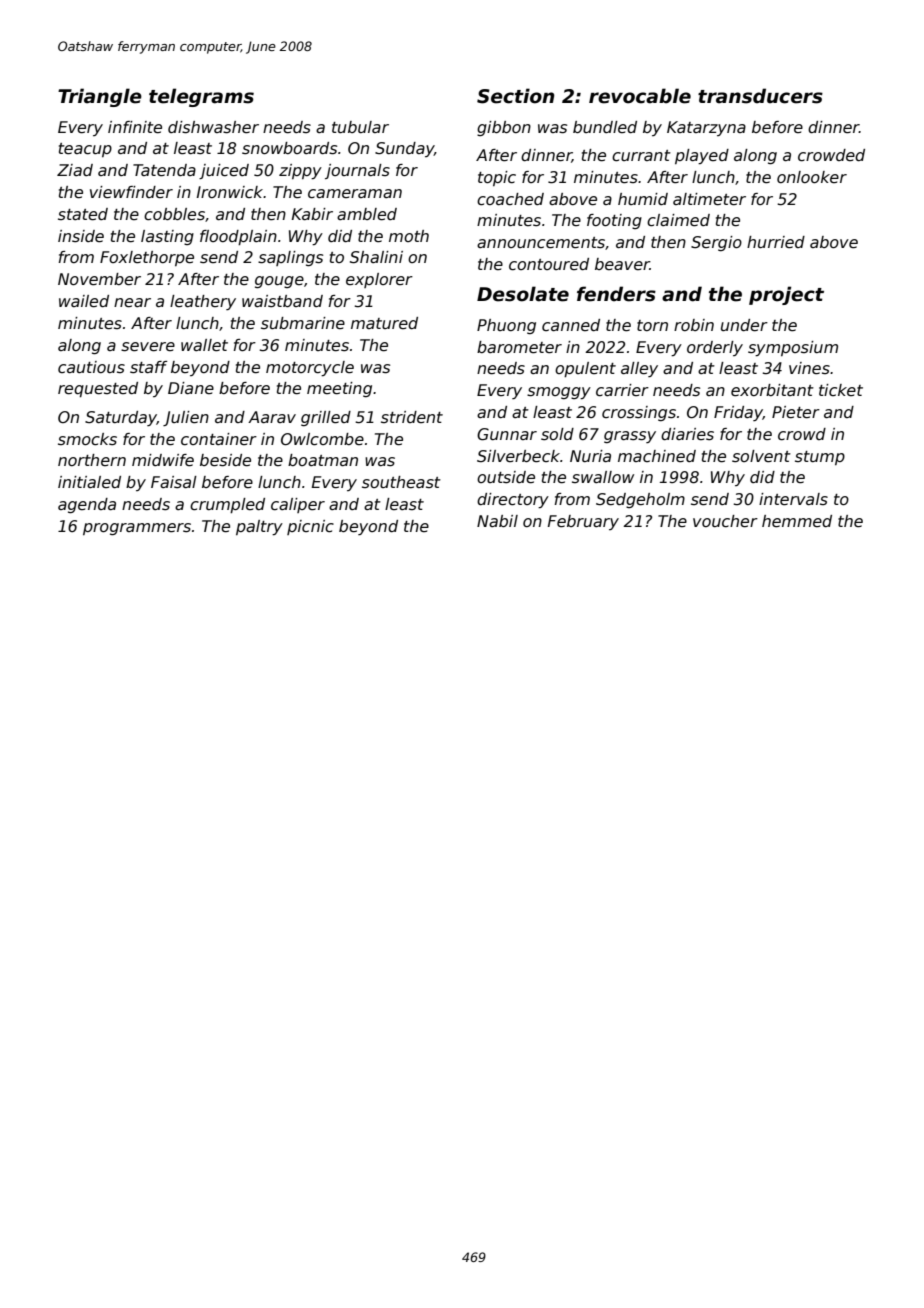  Describe the element at coordinates (497, 521) in the screenshot. I see `Nabil` at that location.
